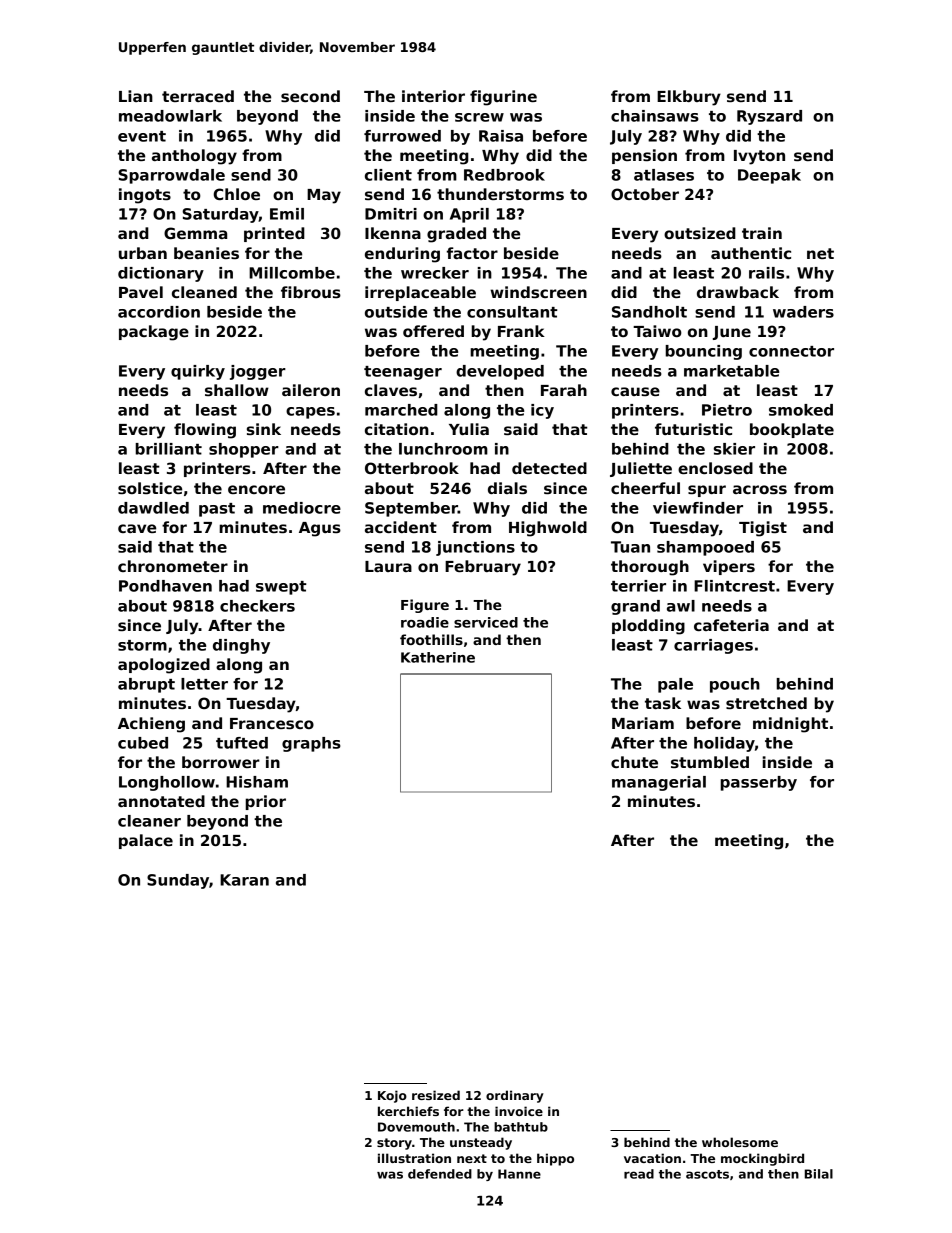  Describe the element at coordinates (635, 391) in the document. I see `cause` at that location.
